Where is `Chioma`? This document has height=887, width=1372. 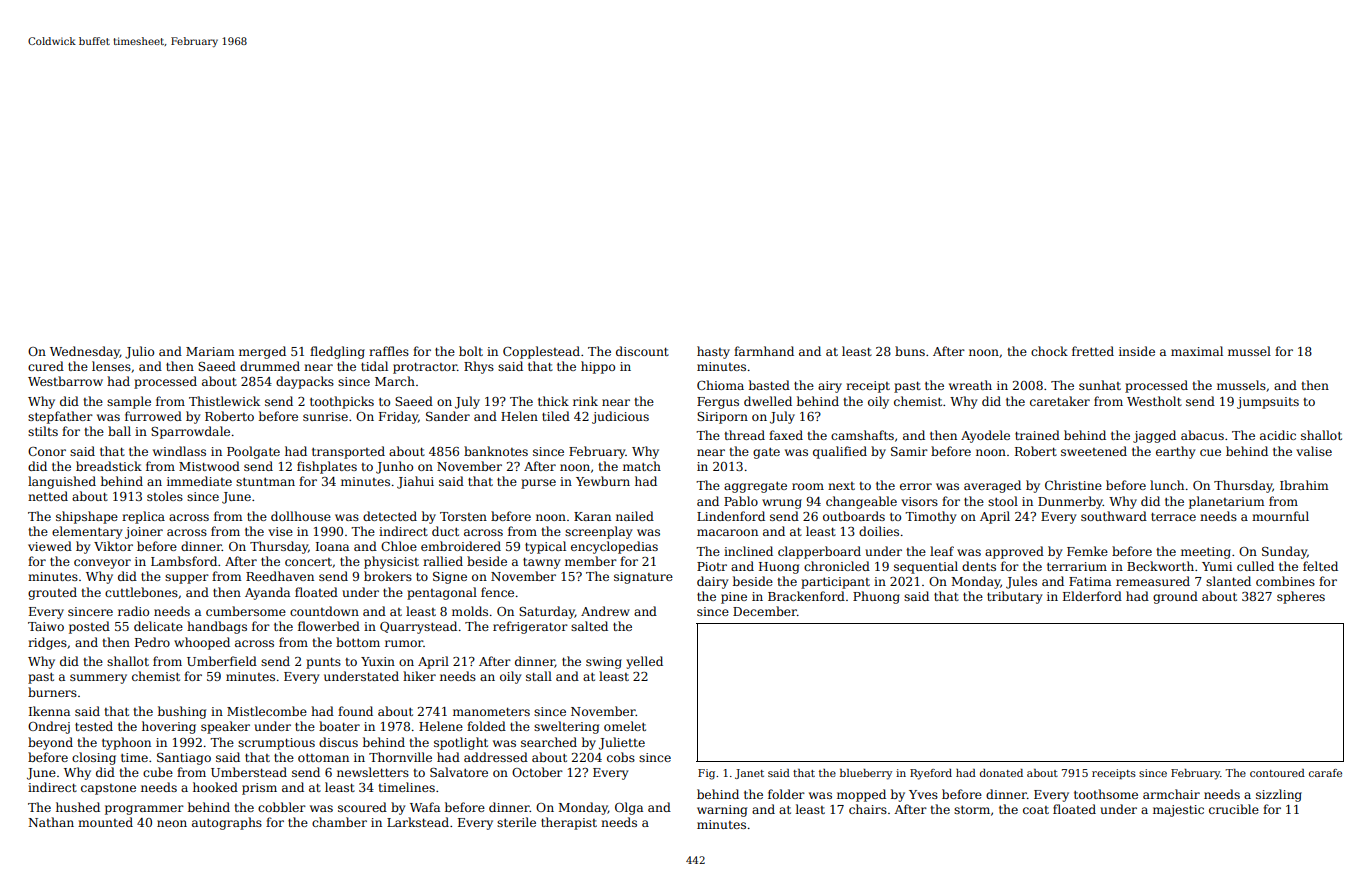
Chioma is located at coordinates (720, 385).
